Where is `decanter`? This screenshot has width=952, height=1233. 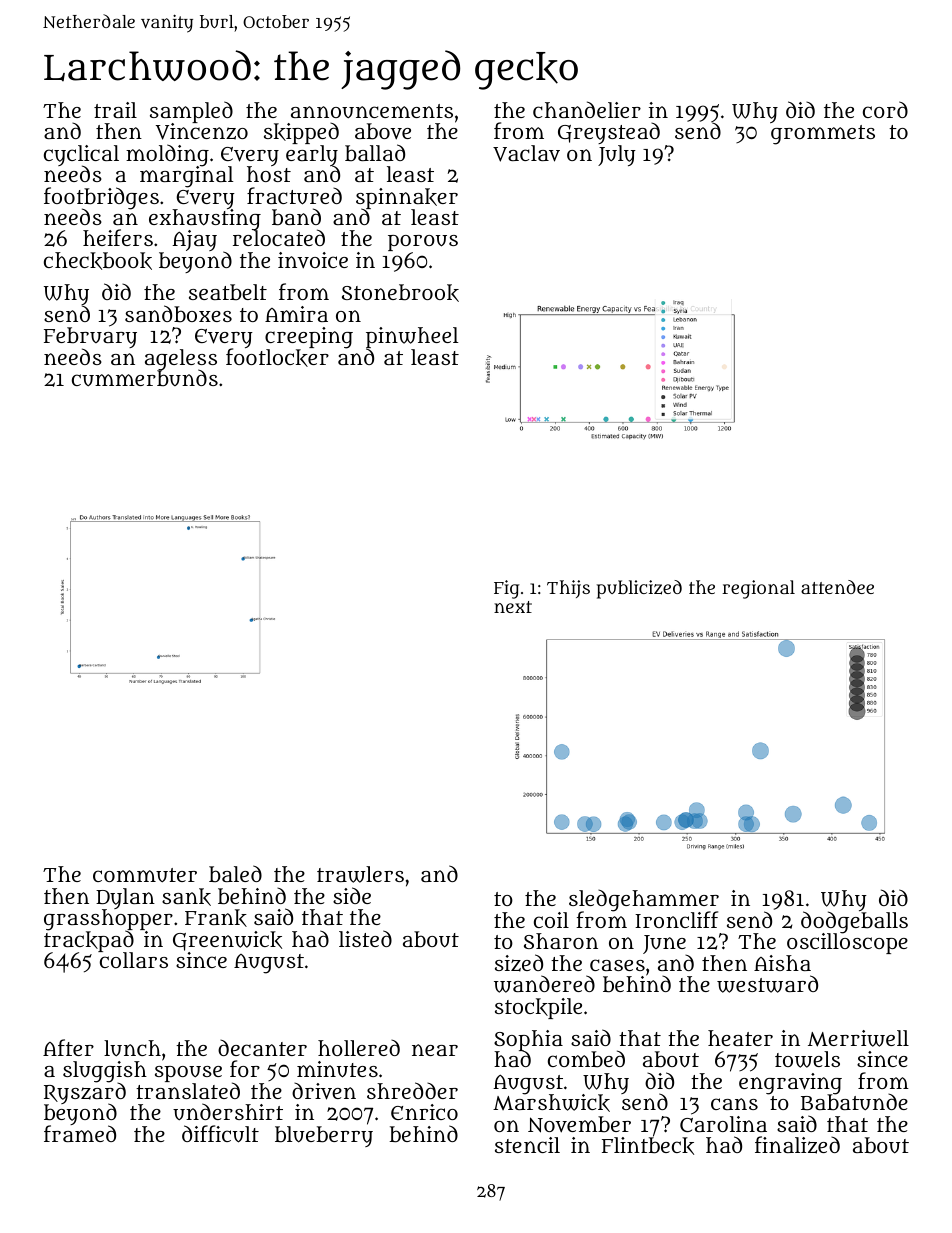 decanter is located at coordinates (262, 1048).
